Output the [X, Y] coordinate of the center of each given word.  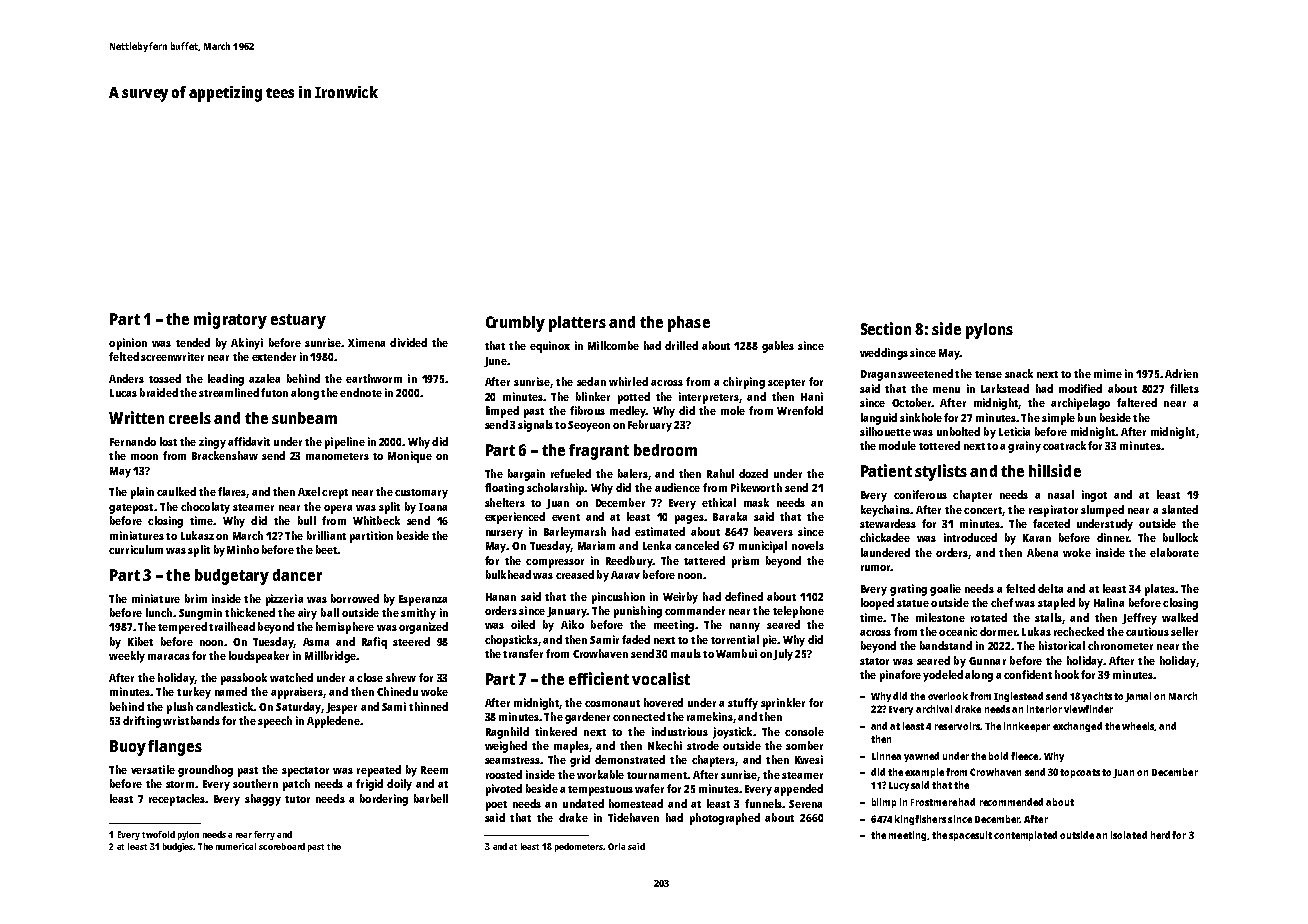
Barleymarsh [575, 533]
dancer [297, 575]
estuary [298, 321]
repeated [379, 771]
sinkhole [921, 417]
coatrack [1064, 445]
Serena [805, 804]
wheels [1138, 726]
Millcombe [613, 345]
